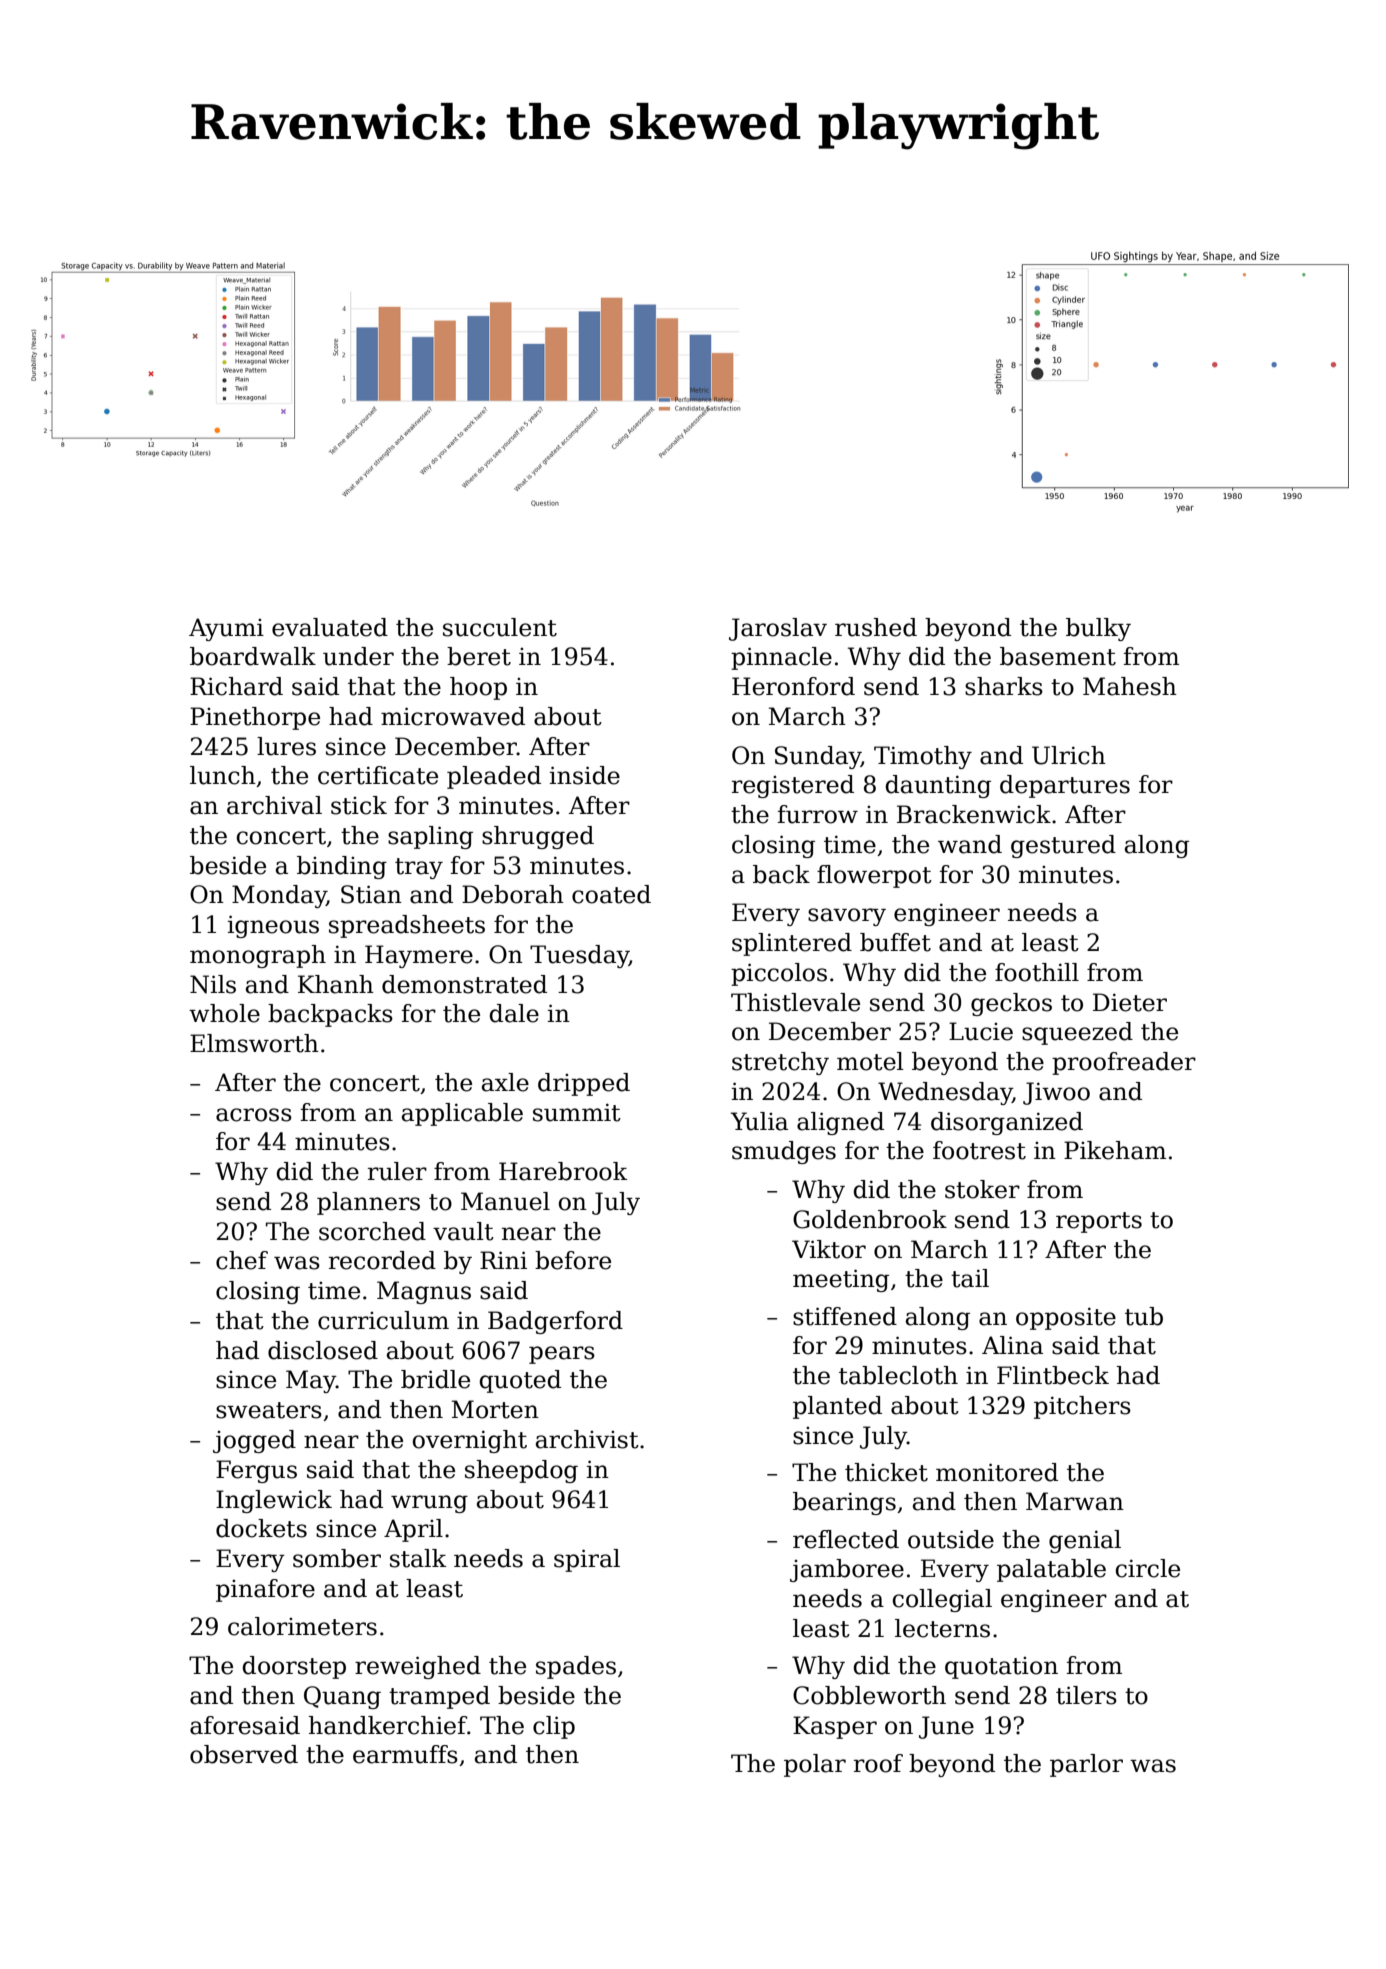 Image resolution: width=1386 pixels, height=1969 pixels. What do you see at coordinates (405, 1754) in the document?
I see `earmuffs` at bounding box center [405, 1754].
